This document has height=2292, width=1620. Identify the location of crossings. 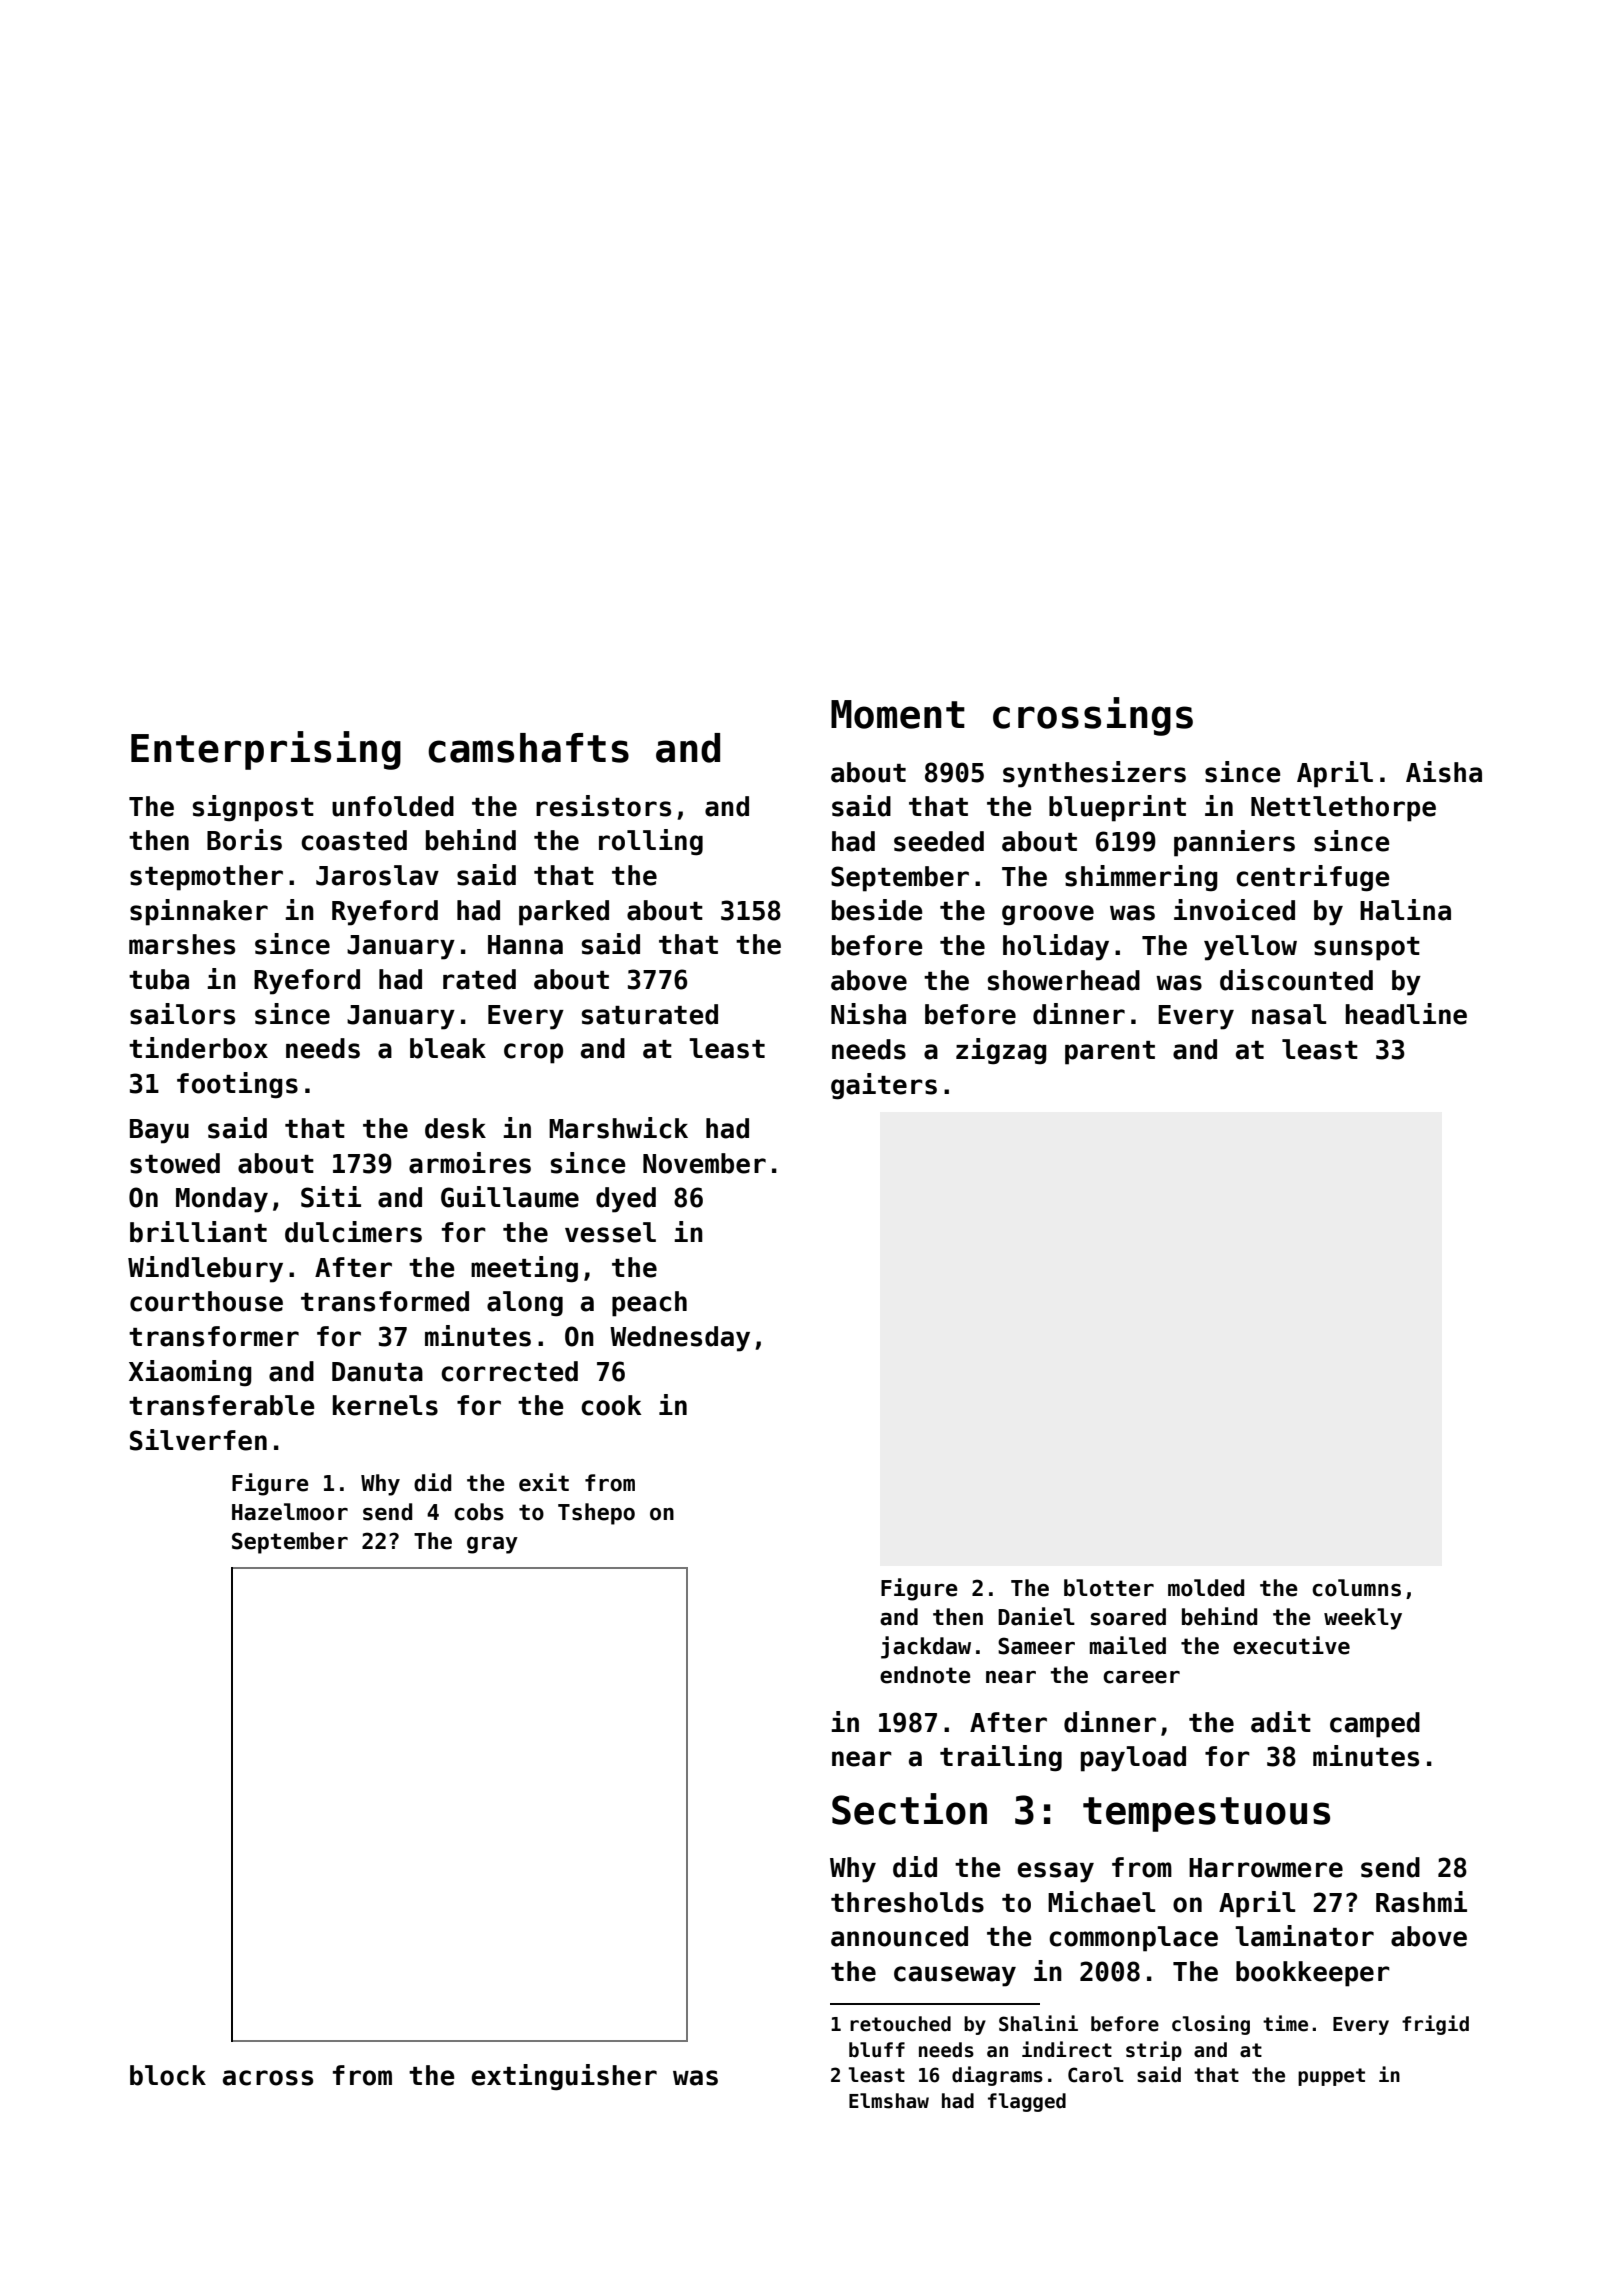
(1093, 716).
